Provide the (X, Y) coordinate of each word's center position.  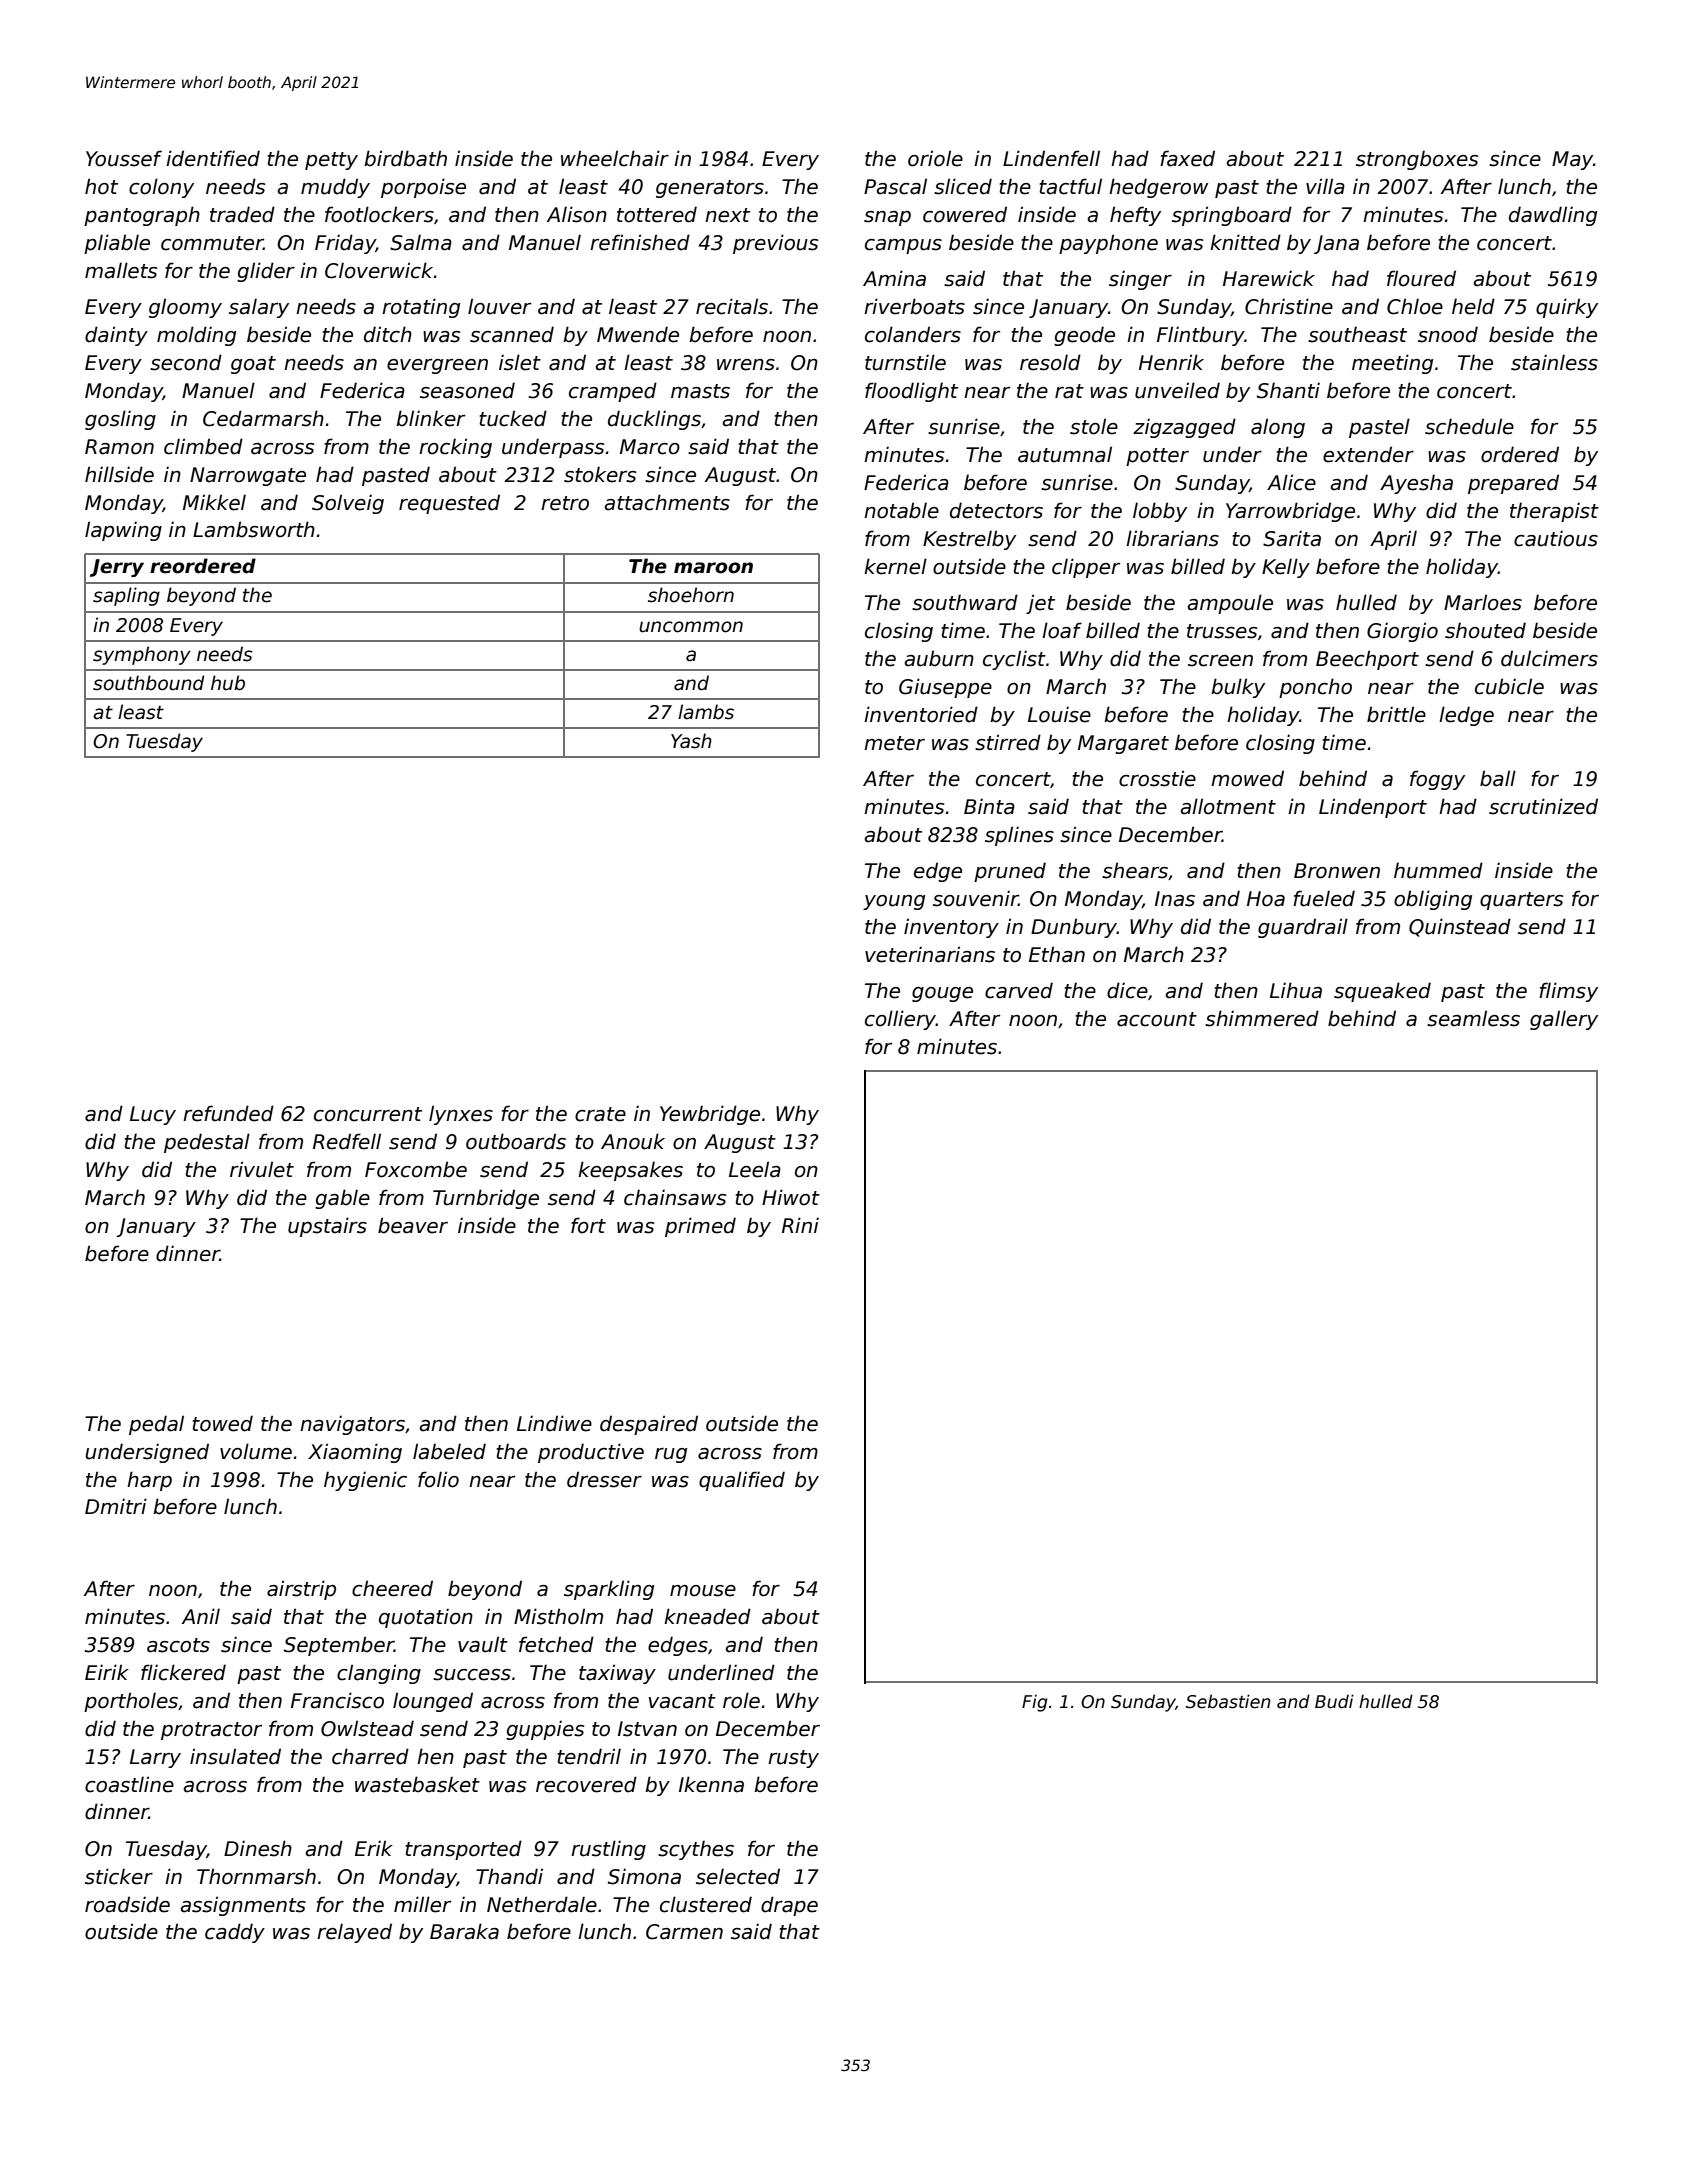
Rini (800, 1225)
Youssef (124, 158)
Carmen (684, 1932)
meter (894, 743)
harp (149, 1481)
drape (789, 1906)
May (1572, 160)
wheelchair (615, 158)
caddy (235, 1933)
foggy (1437, 780)
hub (228, 683)
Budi (1334, 1701)
